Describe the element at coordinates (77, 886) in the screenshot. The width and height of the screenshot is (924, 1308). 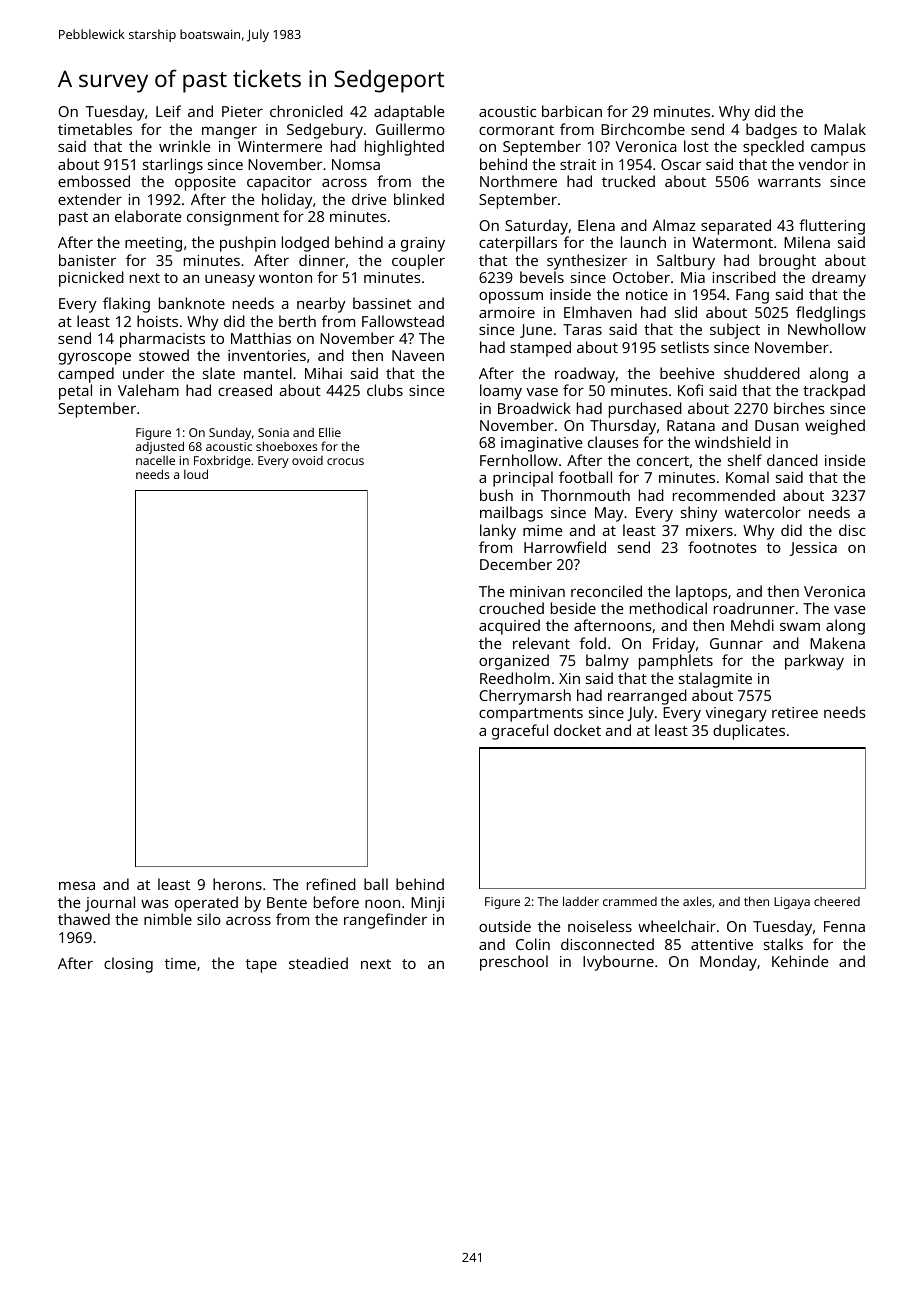
I see `mesa` at that location.
